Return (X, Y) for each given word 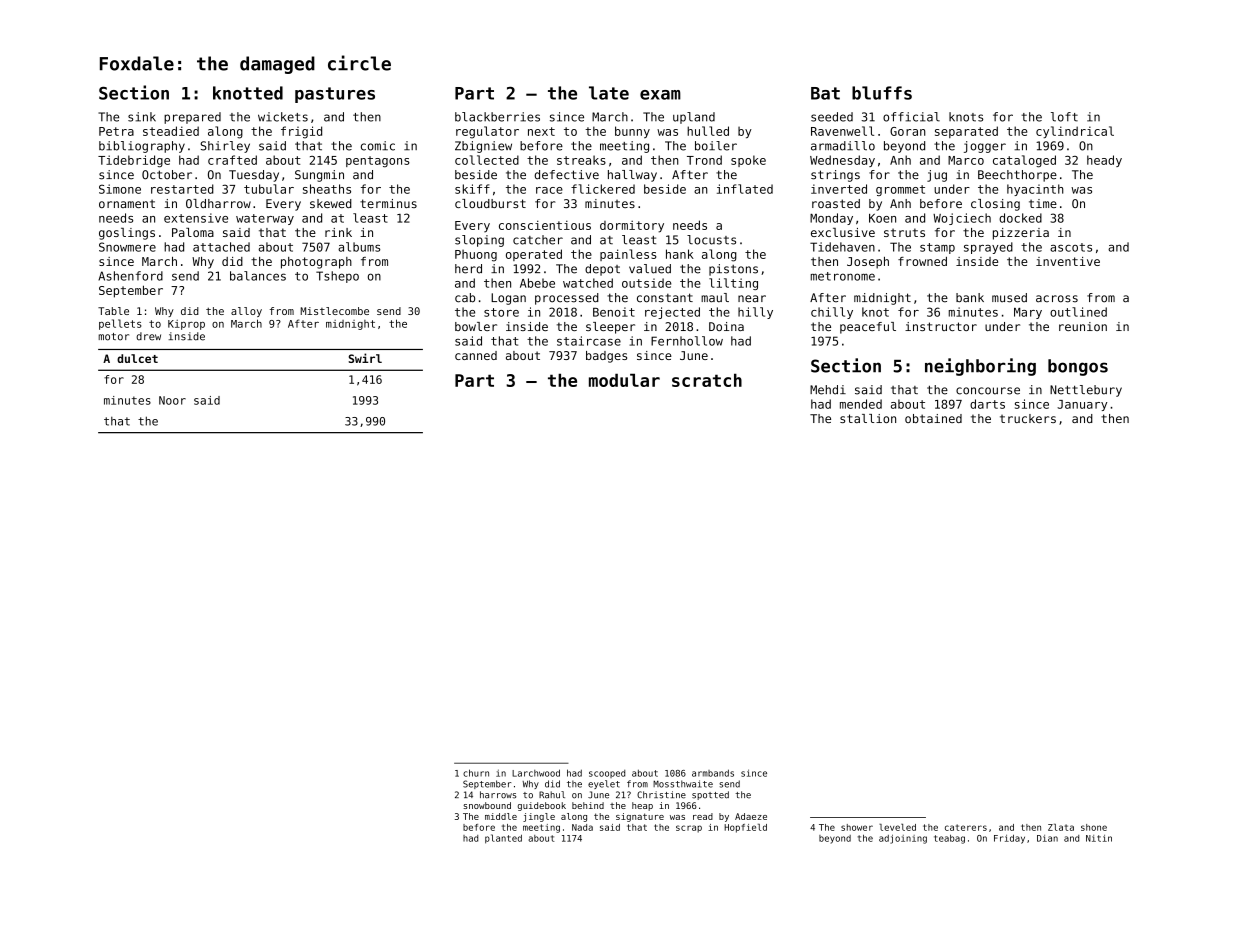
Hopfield (745, 828)
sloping (479, 241)
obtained (933, 418)
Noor (172, 400)
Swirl (365, 358)
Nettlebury (1086, 391)
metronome (843, 276)
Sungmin (319, 176)
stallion (868, 418)
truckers (1028, 418)
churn (476, 773)
